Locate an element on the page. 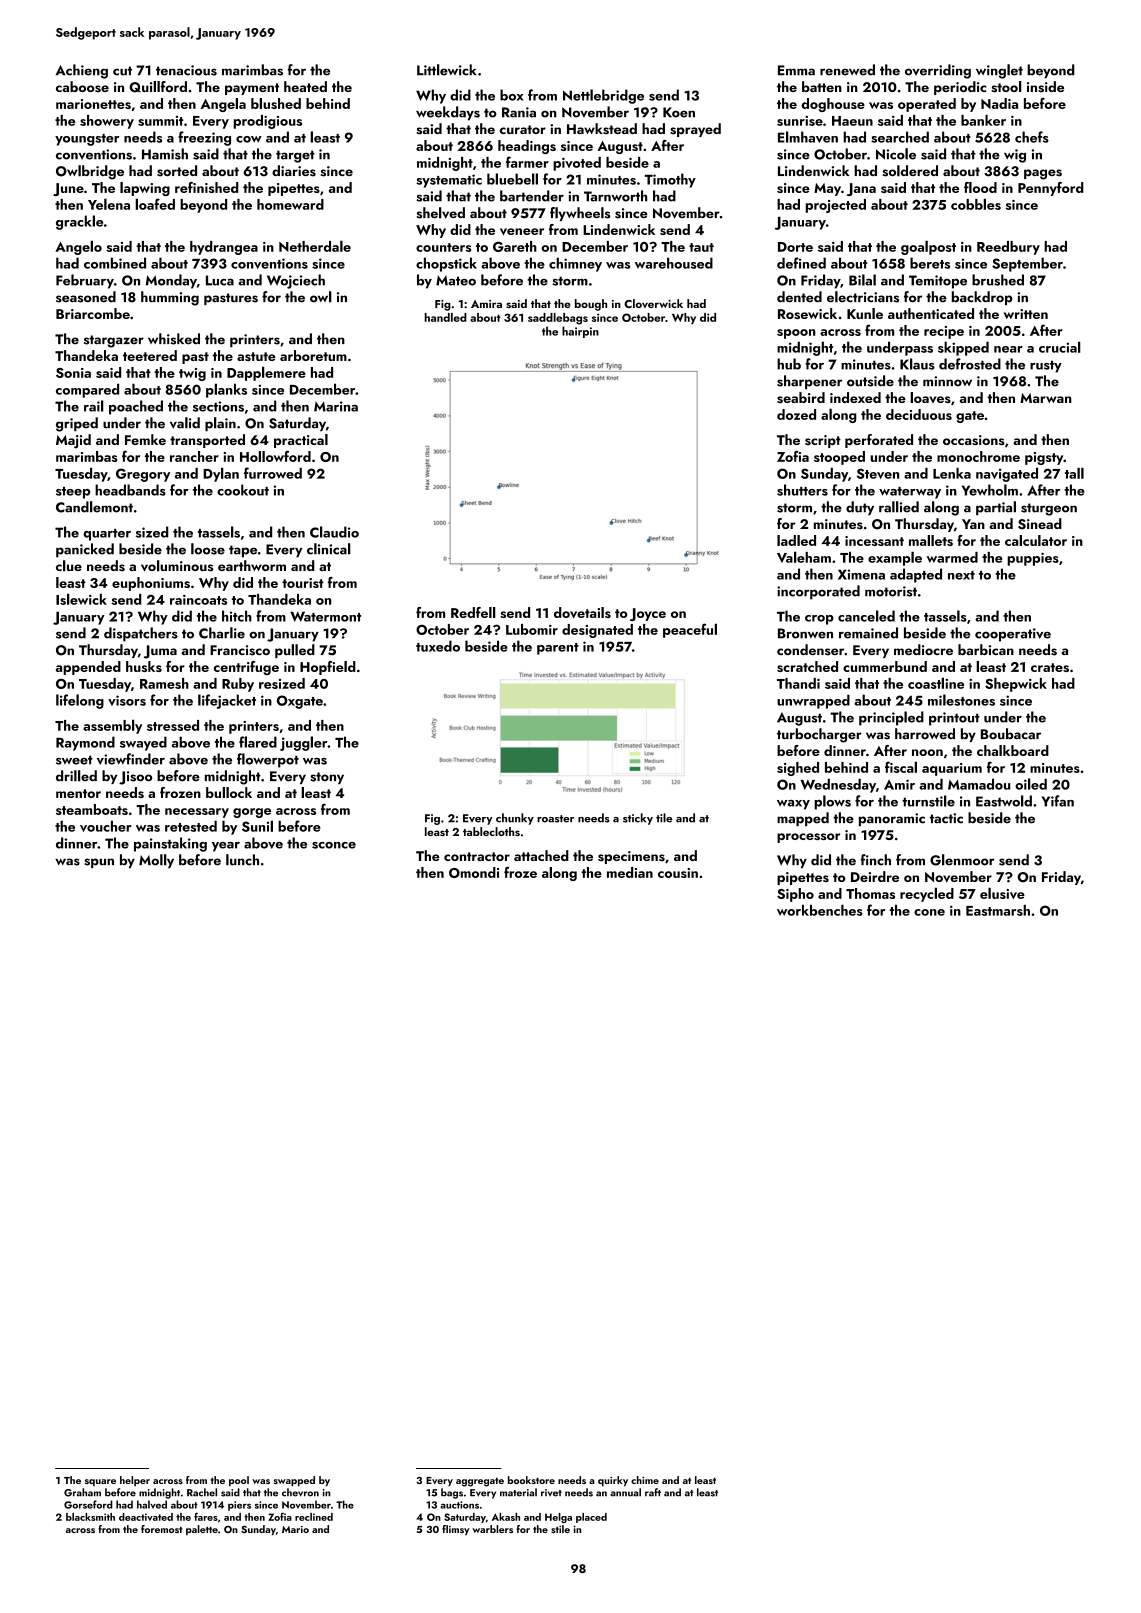 The width and height of the page is (1141, 1613). cone is located at coordinates (929, 912).
